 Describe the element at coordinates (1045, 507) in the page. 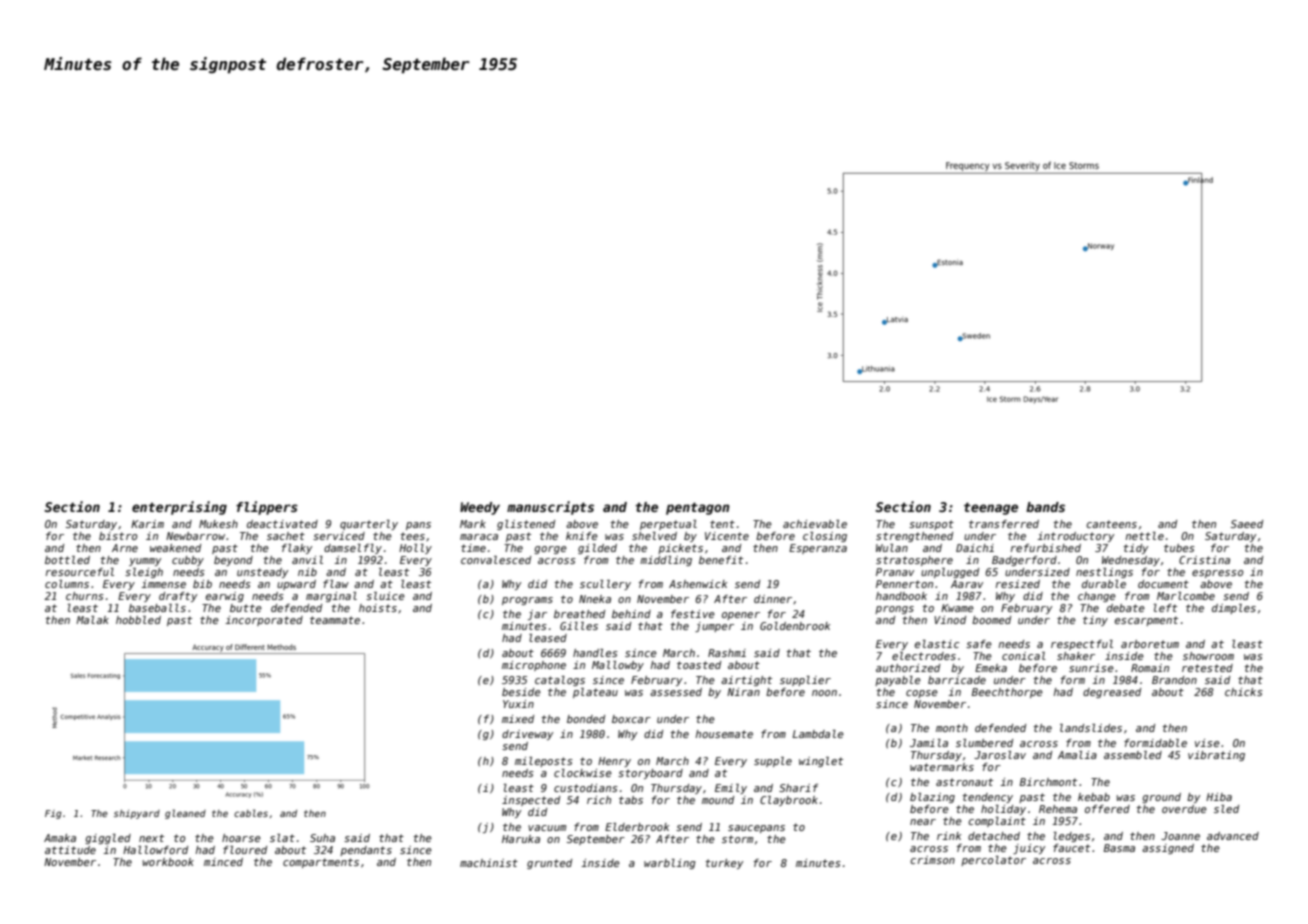

I see `bands` at that location.
